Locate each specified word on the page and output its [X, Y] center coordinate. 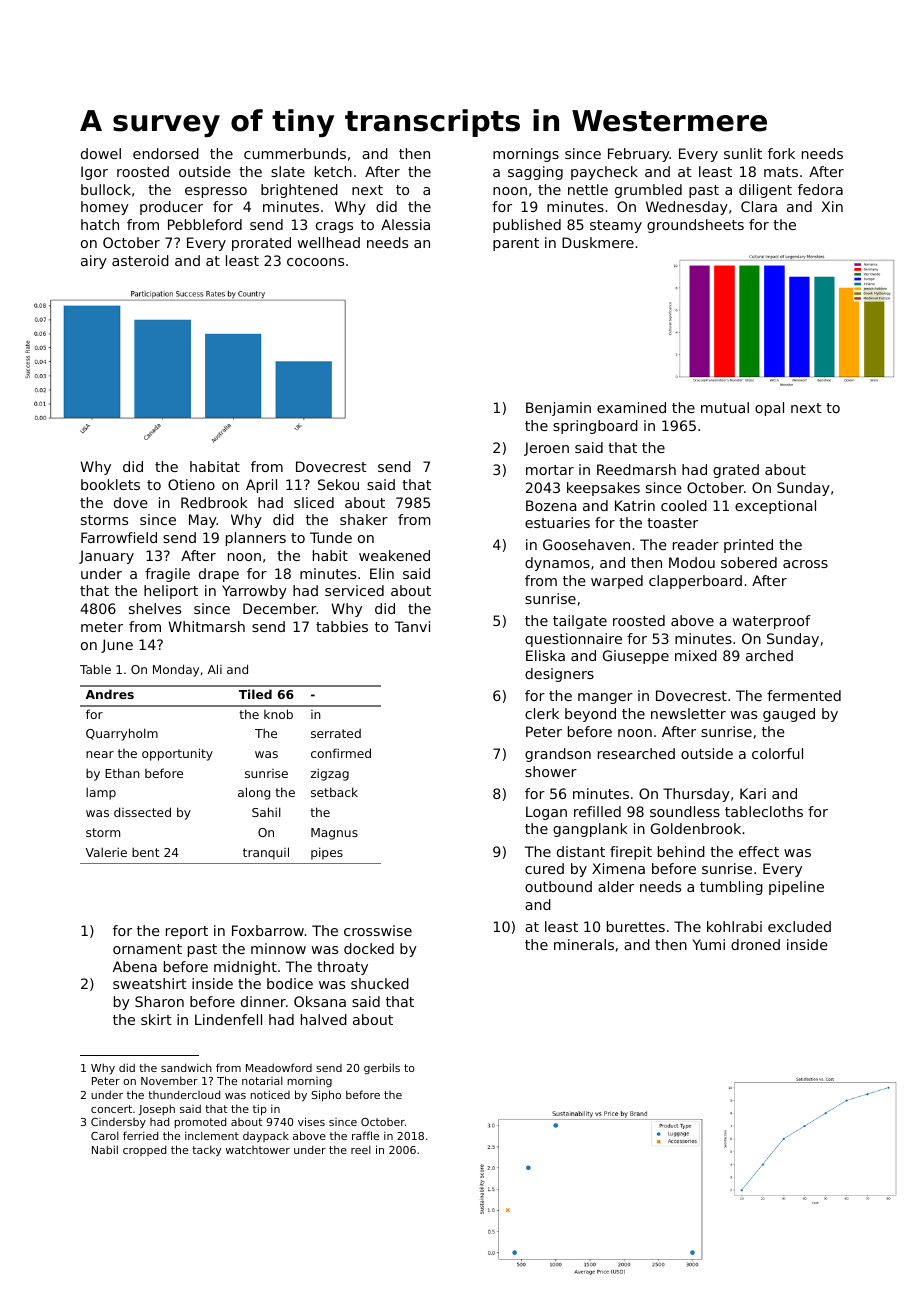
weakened [394, 555]
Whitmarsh [206, 626]
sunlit [743, 153]
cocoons [315, 262]
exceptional [775, 507]
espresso [216, 192]
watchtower [258, 1150]
